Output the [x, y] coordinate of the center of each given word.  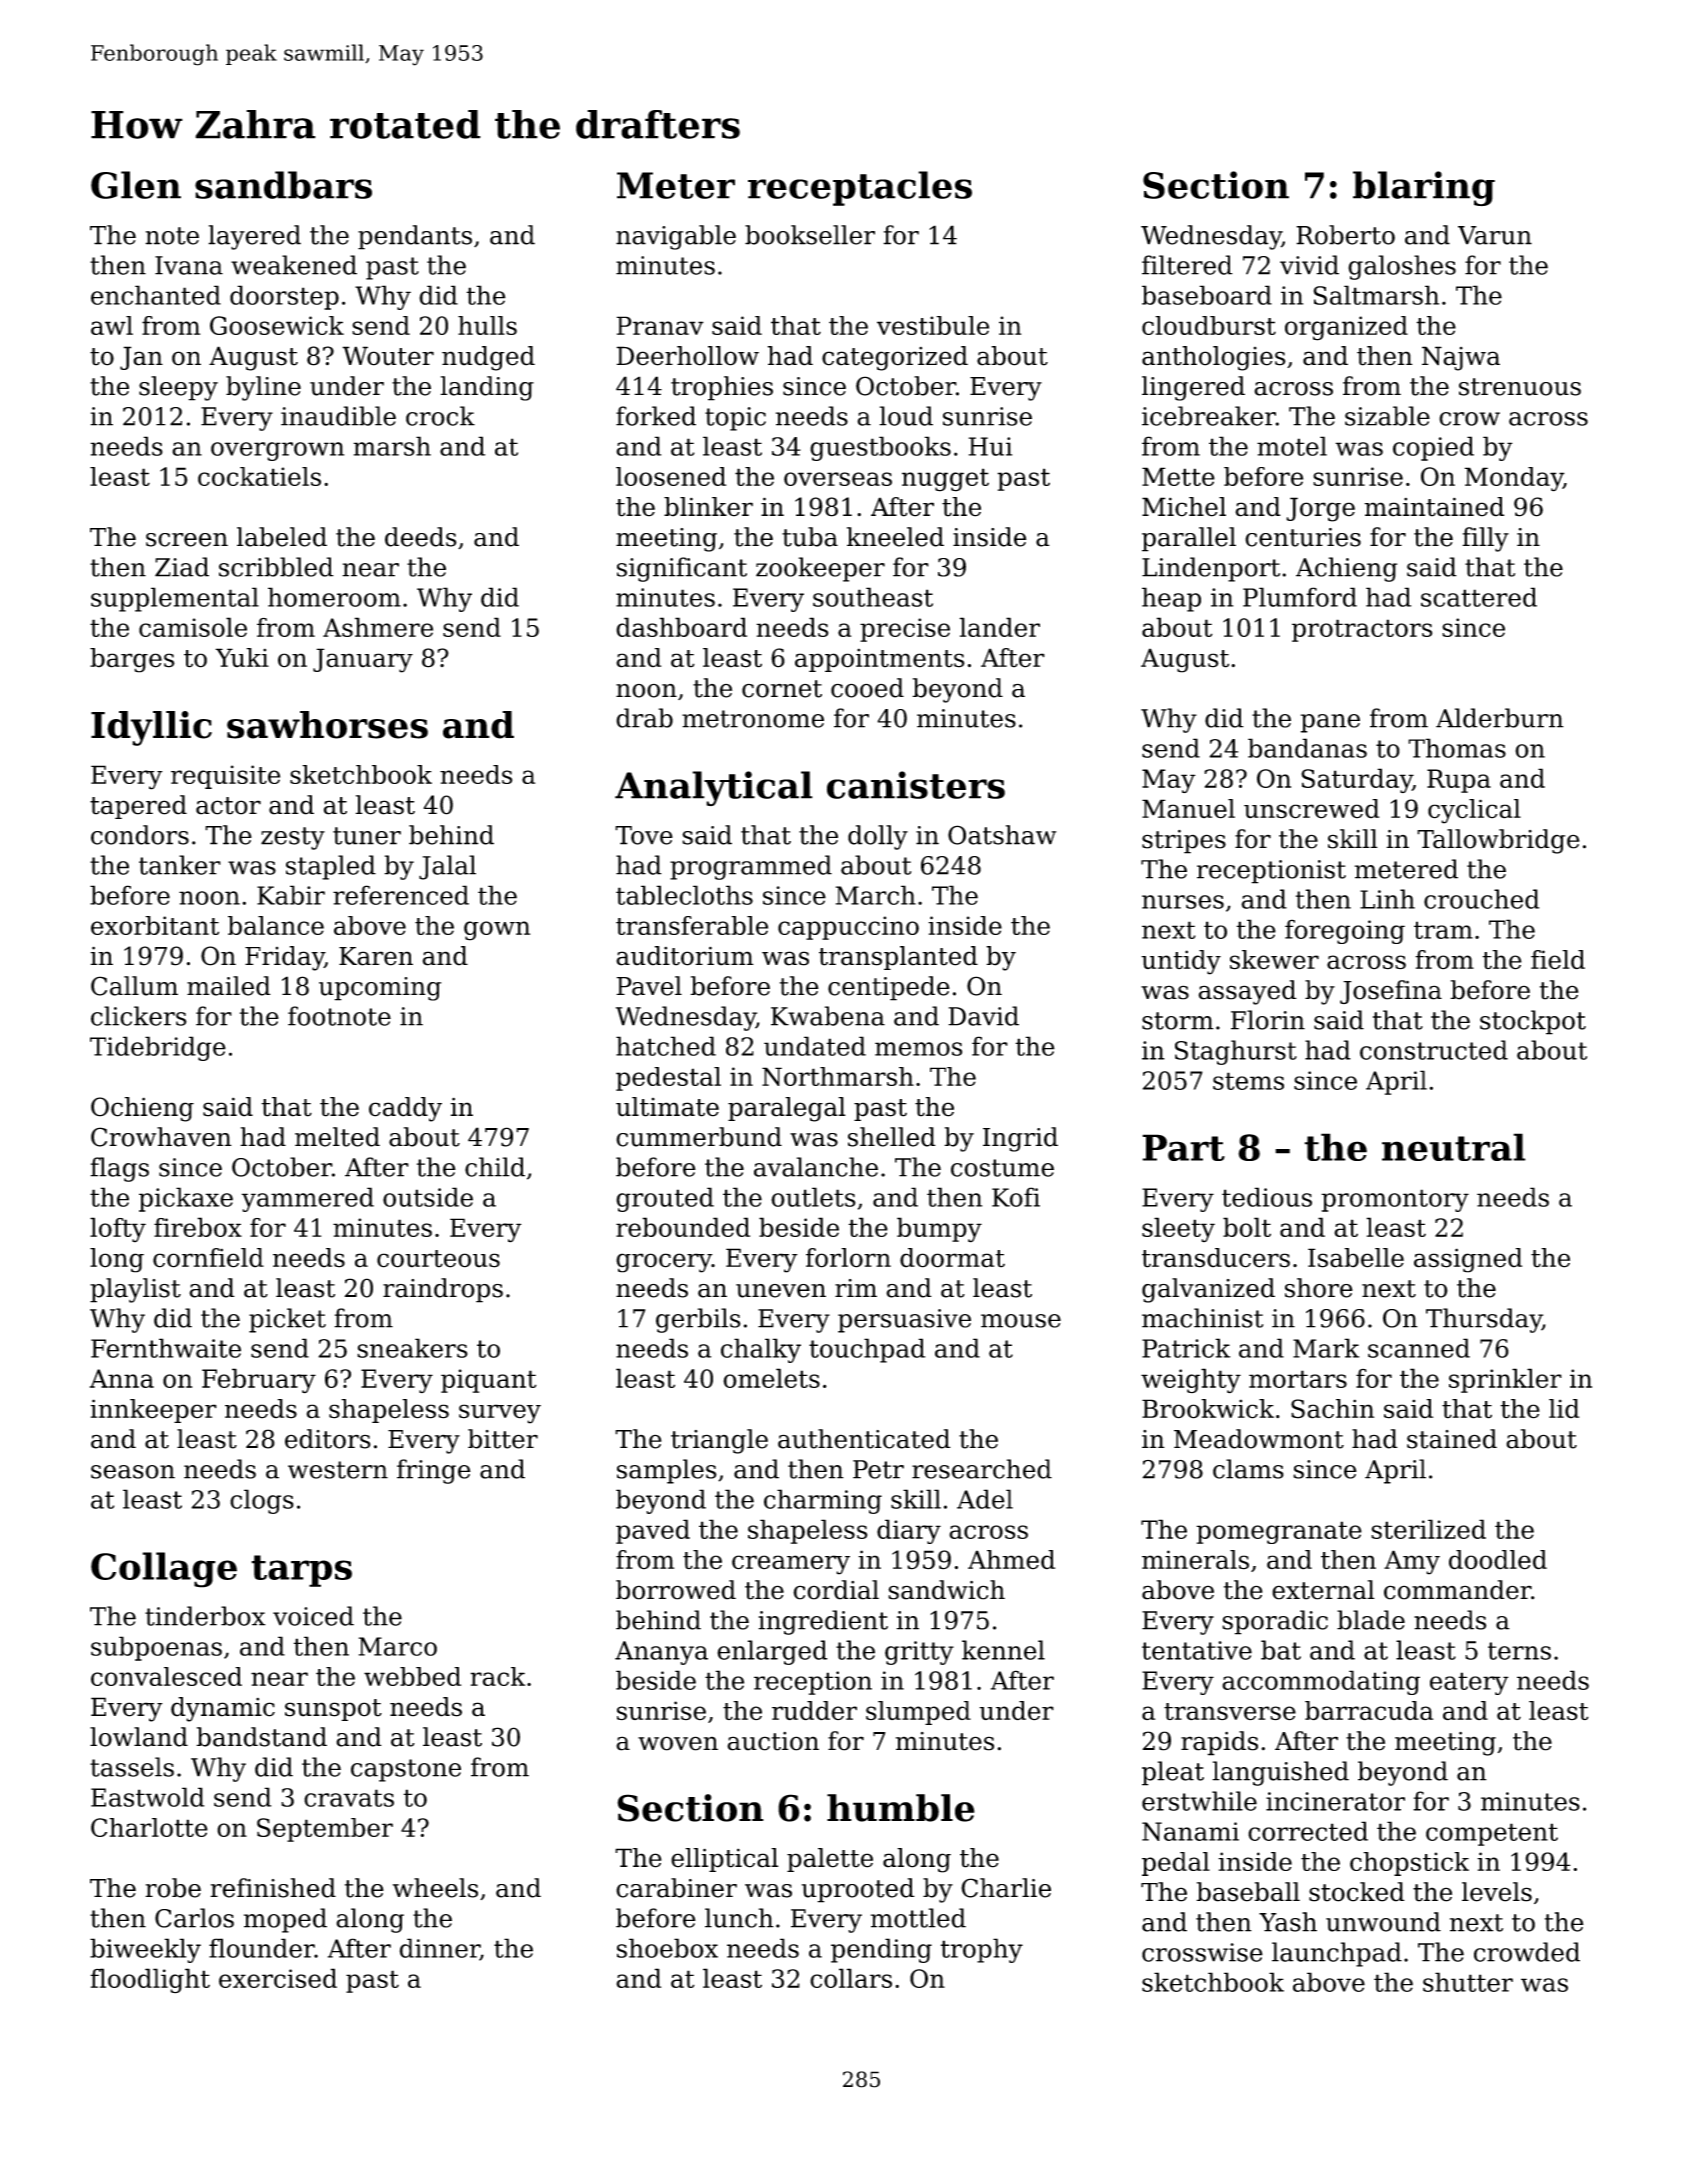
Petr [878, 1469]
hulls [487, 325]
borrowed [676, 1590]
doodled [1498, 1560]
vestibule [933, 325]
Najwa [1461, 358]
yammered [308, 1199]
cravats [349, 1798]
